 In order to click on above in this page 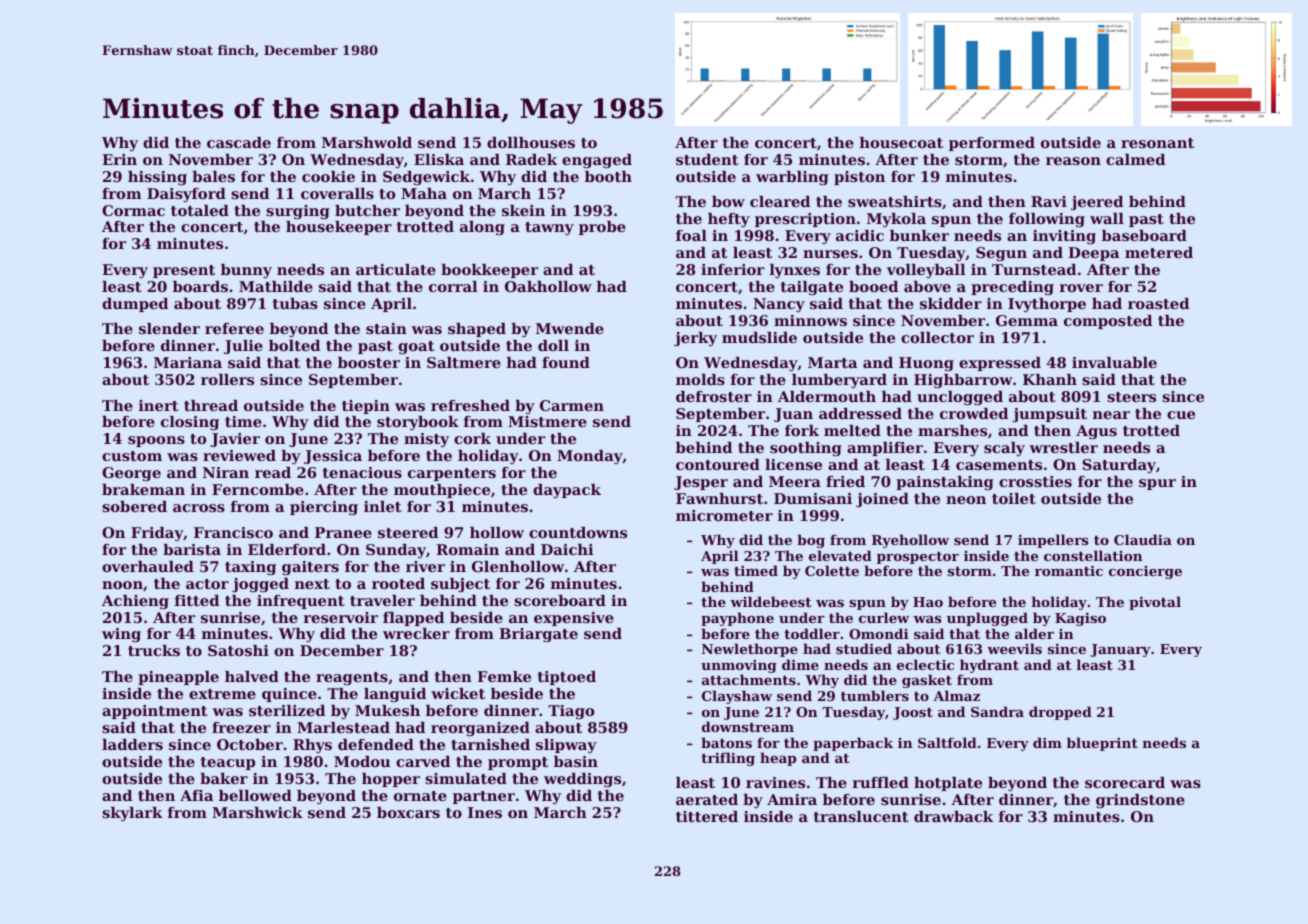, I will do `click(927, 286)`.
